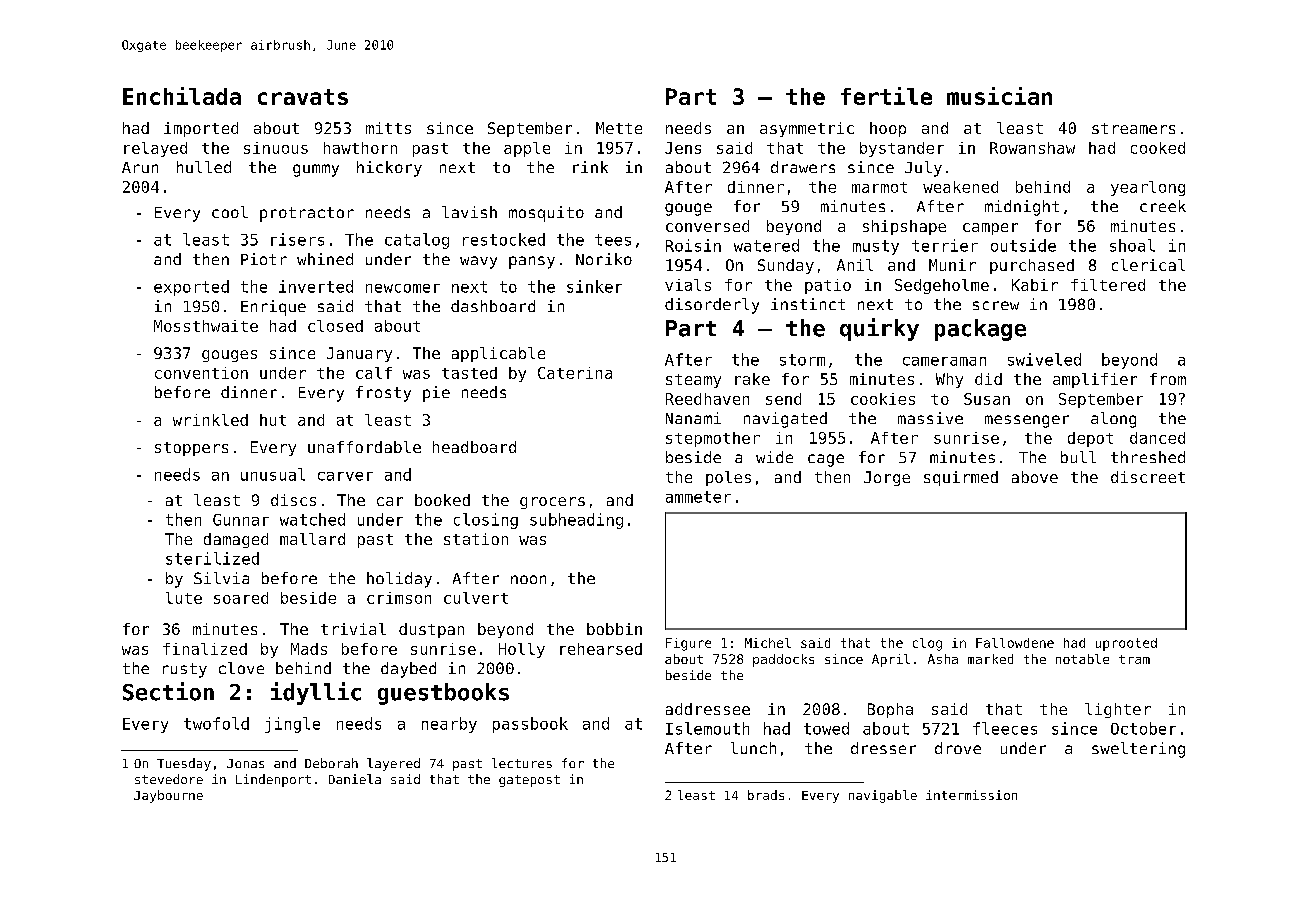 This page has height=924, width=1308. Describe the element at coordinates (360, 148) in the page. I see `hawthorn` at that location.
